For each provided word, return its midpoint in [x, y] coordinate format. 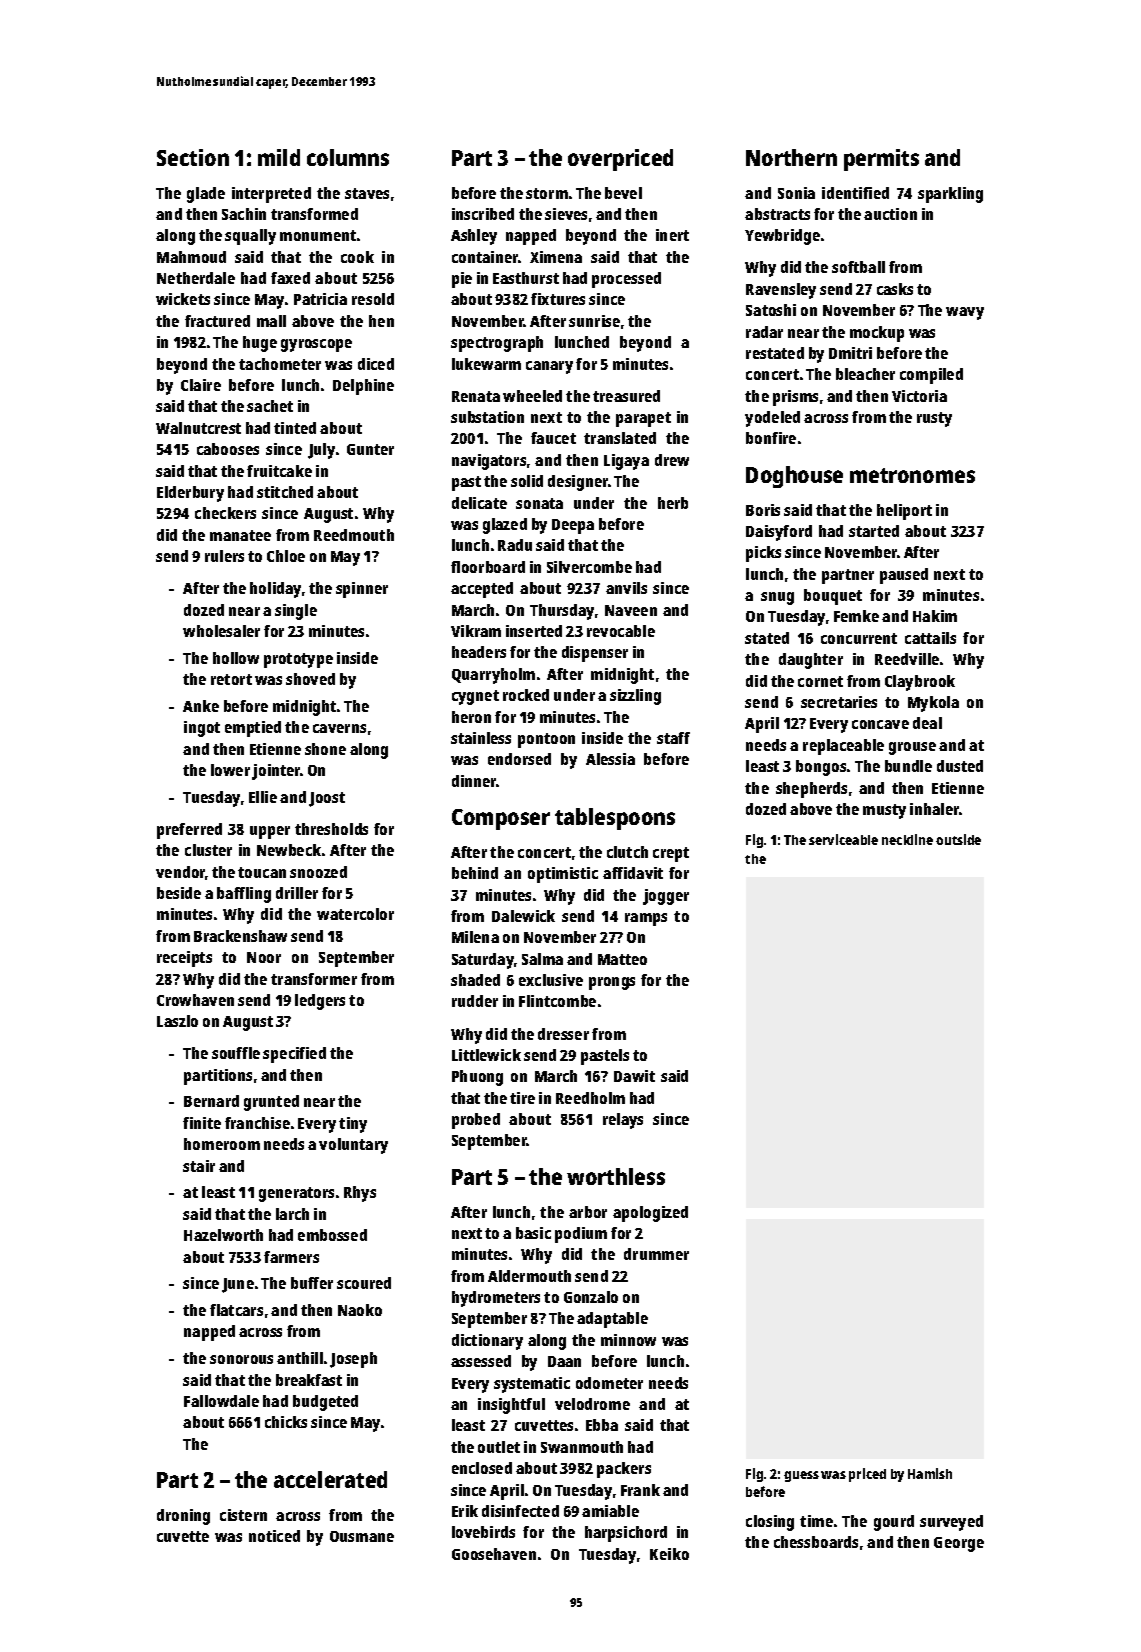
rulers [224, 556]
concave [880, 724]
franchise [257, 1123]
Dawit [634, 1076]
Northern [791, 157]
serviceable [843, 839]
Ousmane [362, 1536]
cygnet [475, 697]
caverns [339, 728]
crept [671, 854]
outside [958, 839]
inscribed [483, 214]
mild [279, 157]
